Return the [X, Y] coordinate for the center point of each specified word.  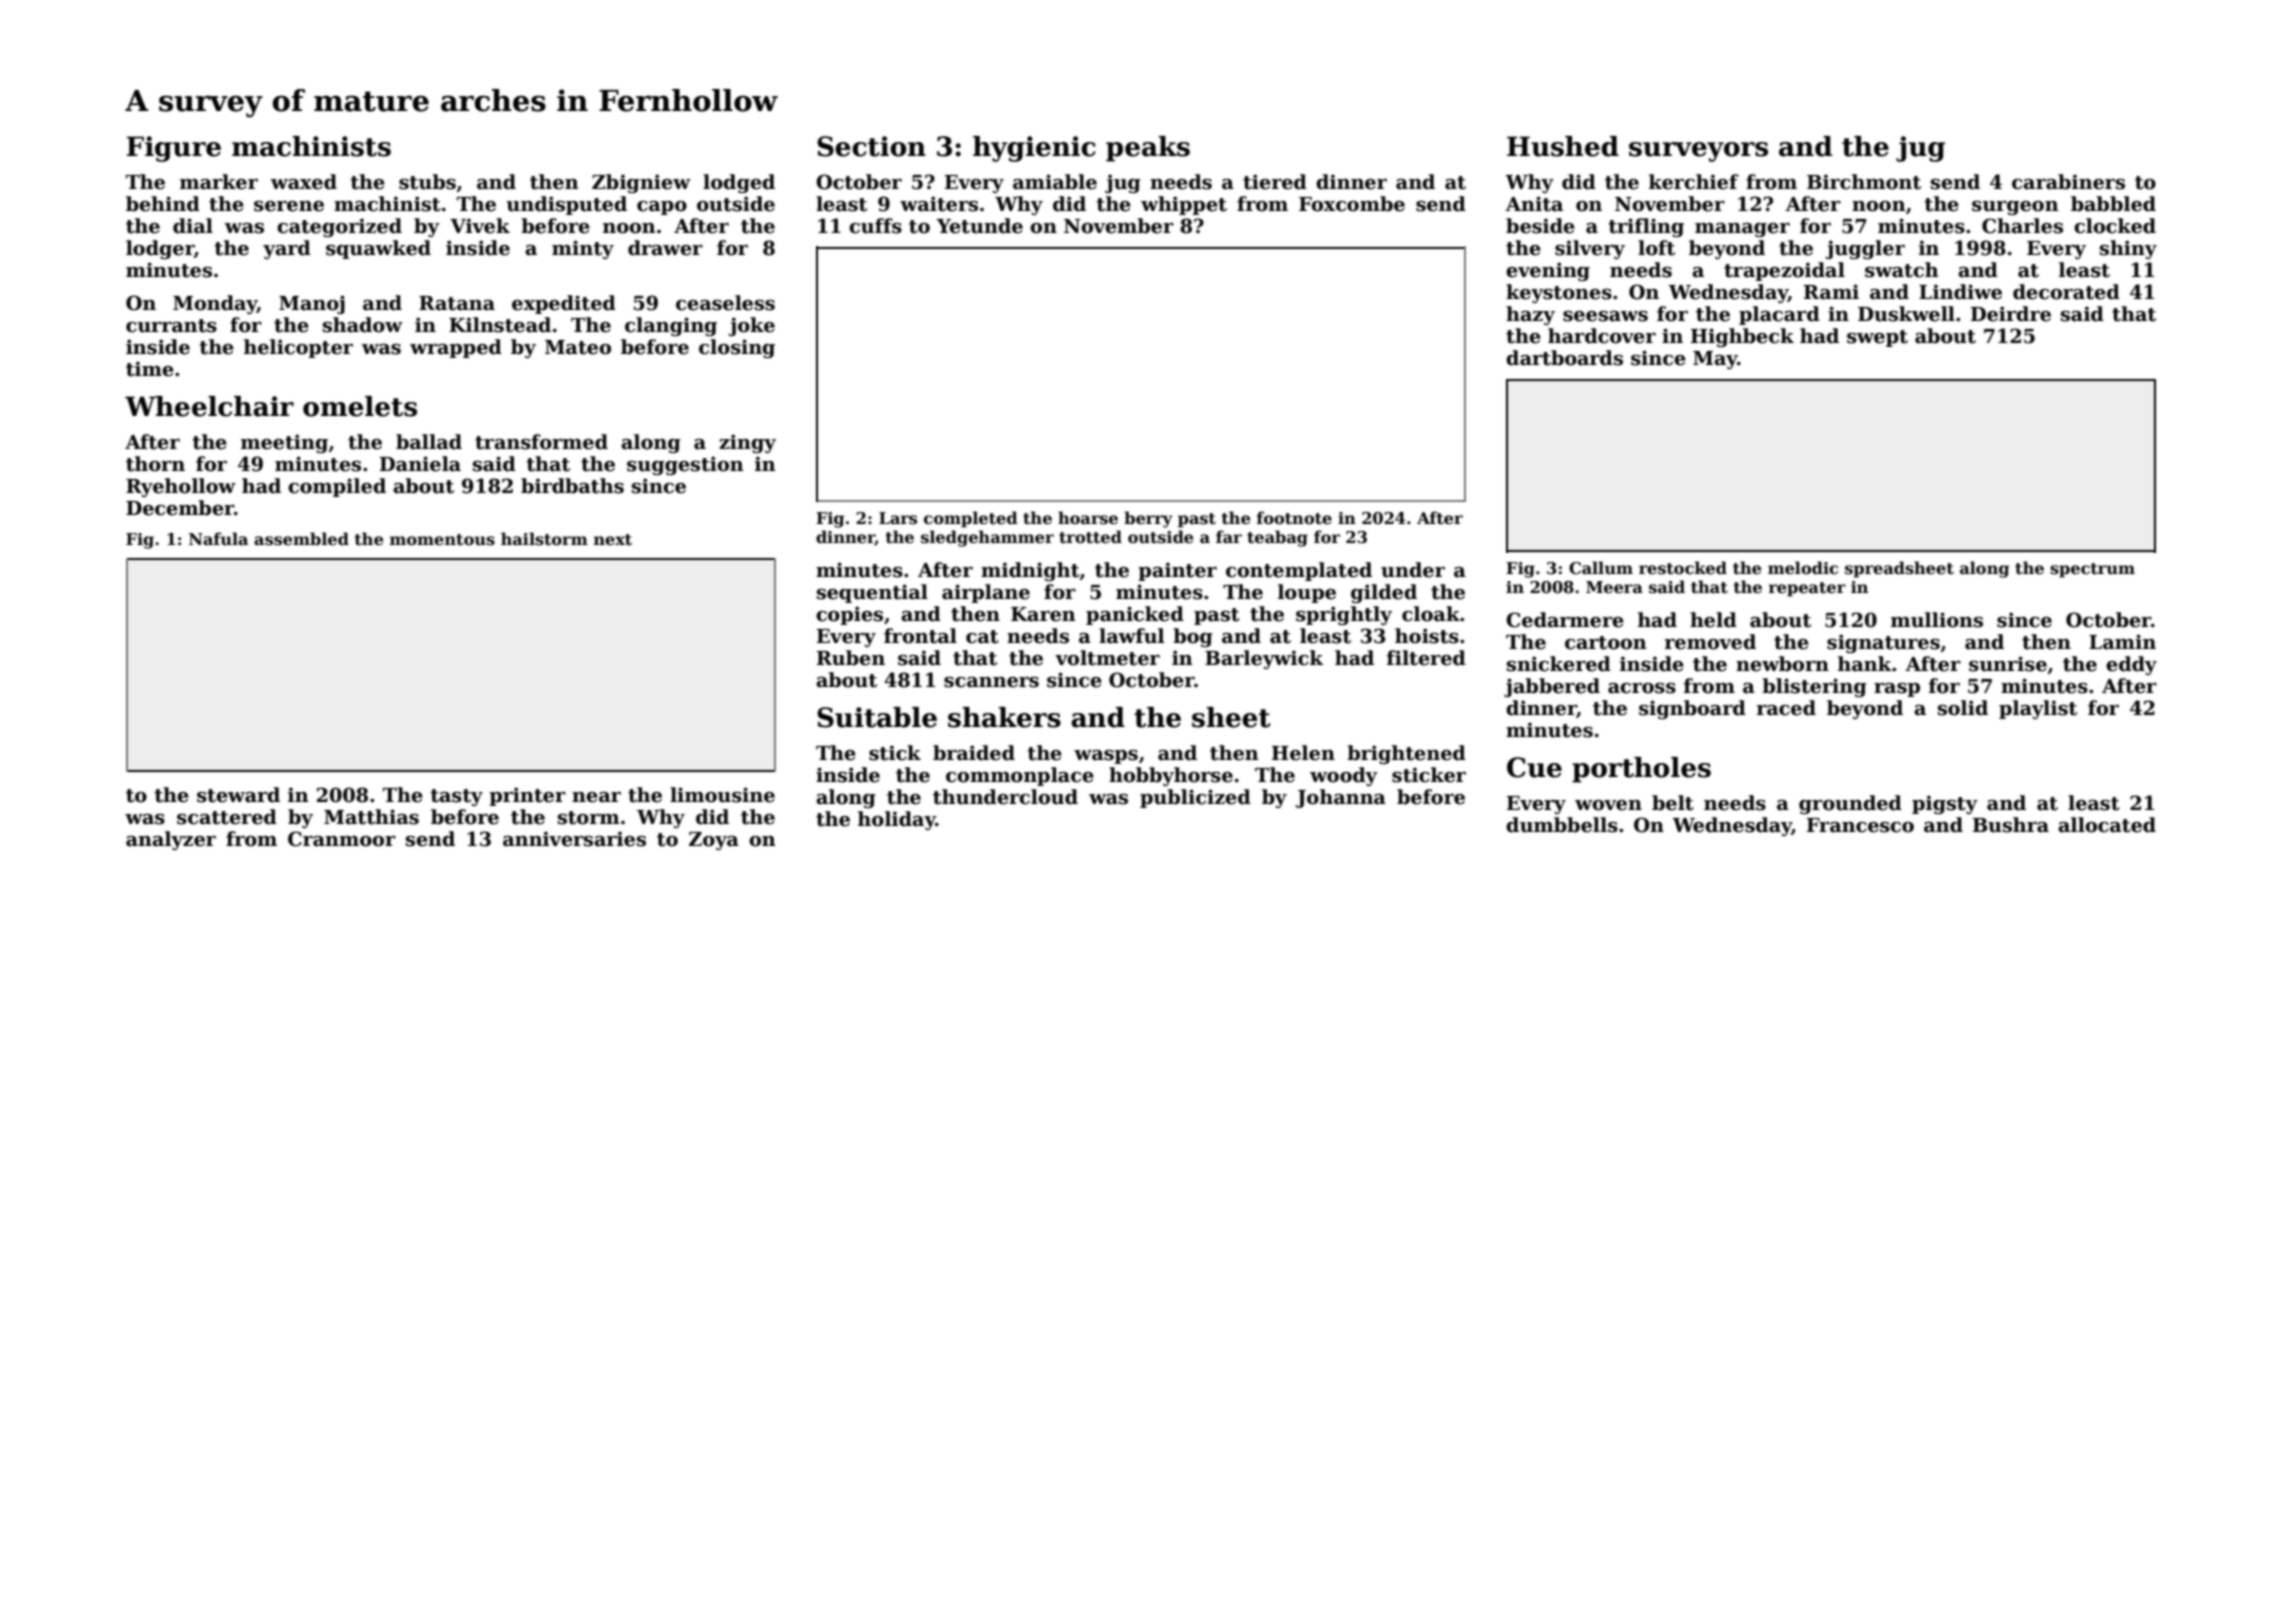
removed [1710, 642]
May [1715, 360]
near [596, 797]
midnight [1030, 571]
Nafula [218, 538]
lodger [160, 249]
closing [737, 348]
